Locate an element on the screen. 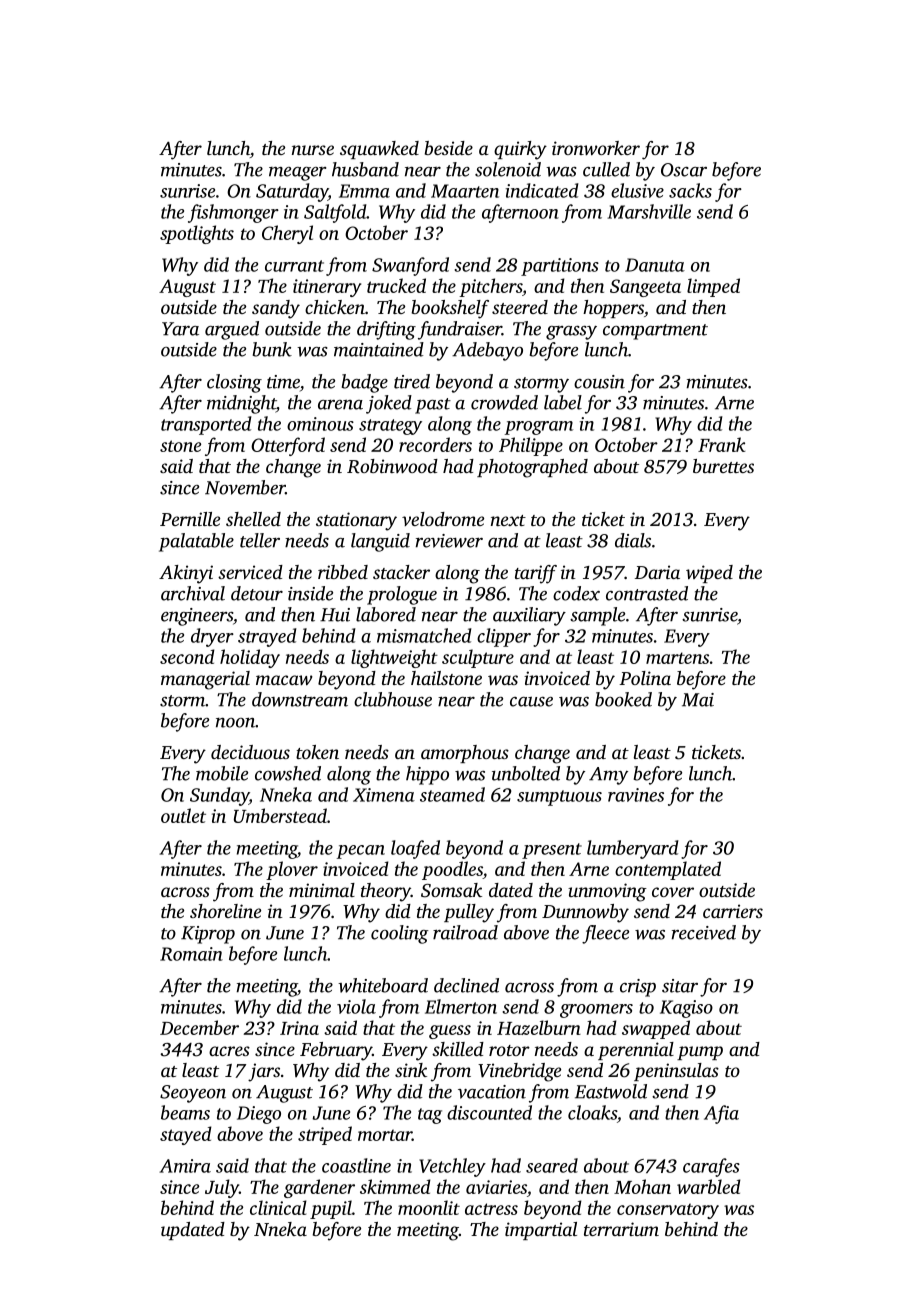  carriers is located at coordinates (733, 911).
